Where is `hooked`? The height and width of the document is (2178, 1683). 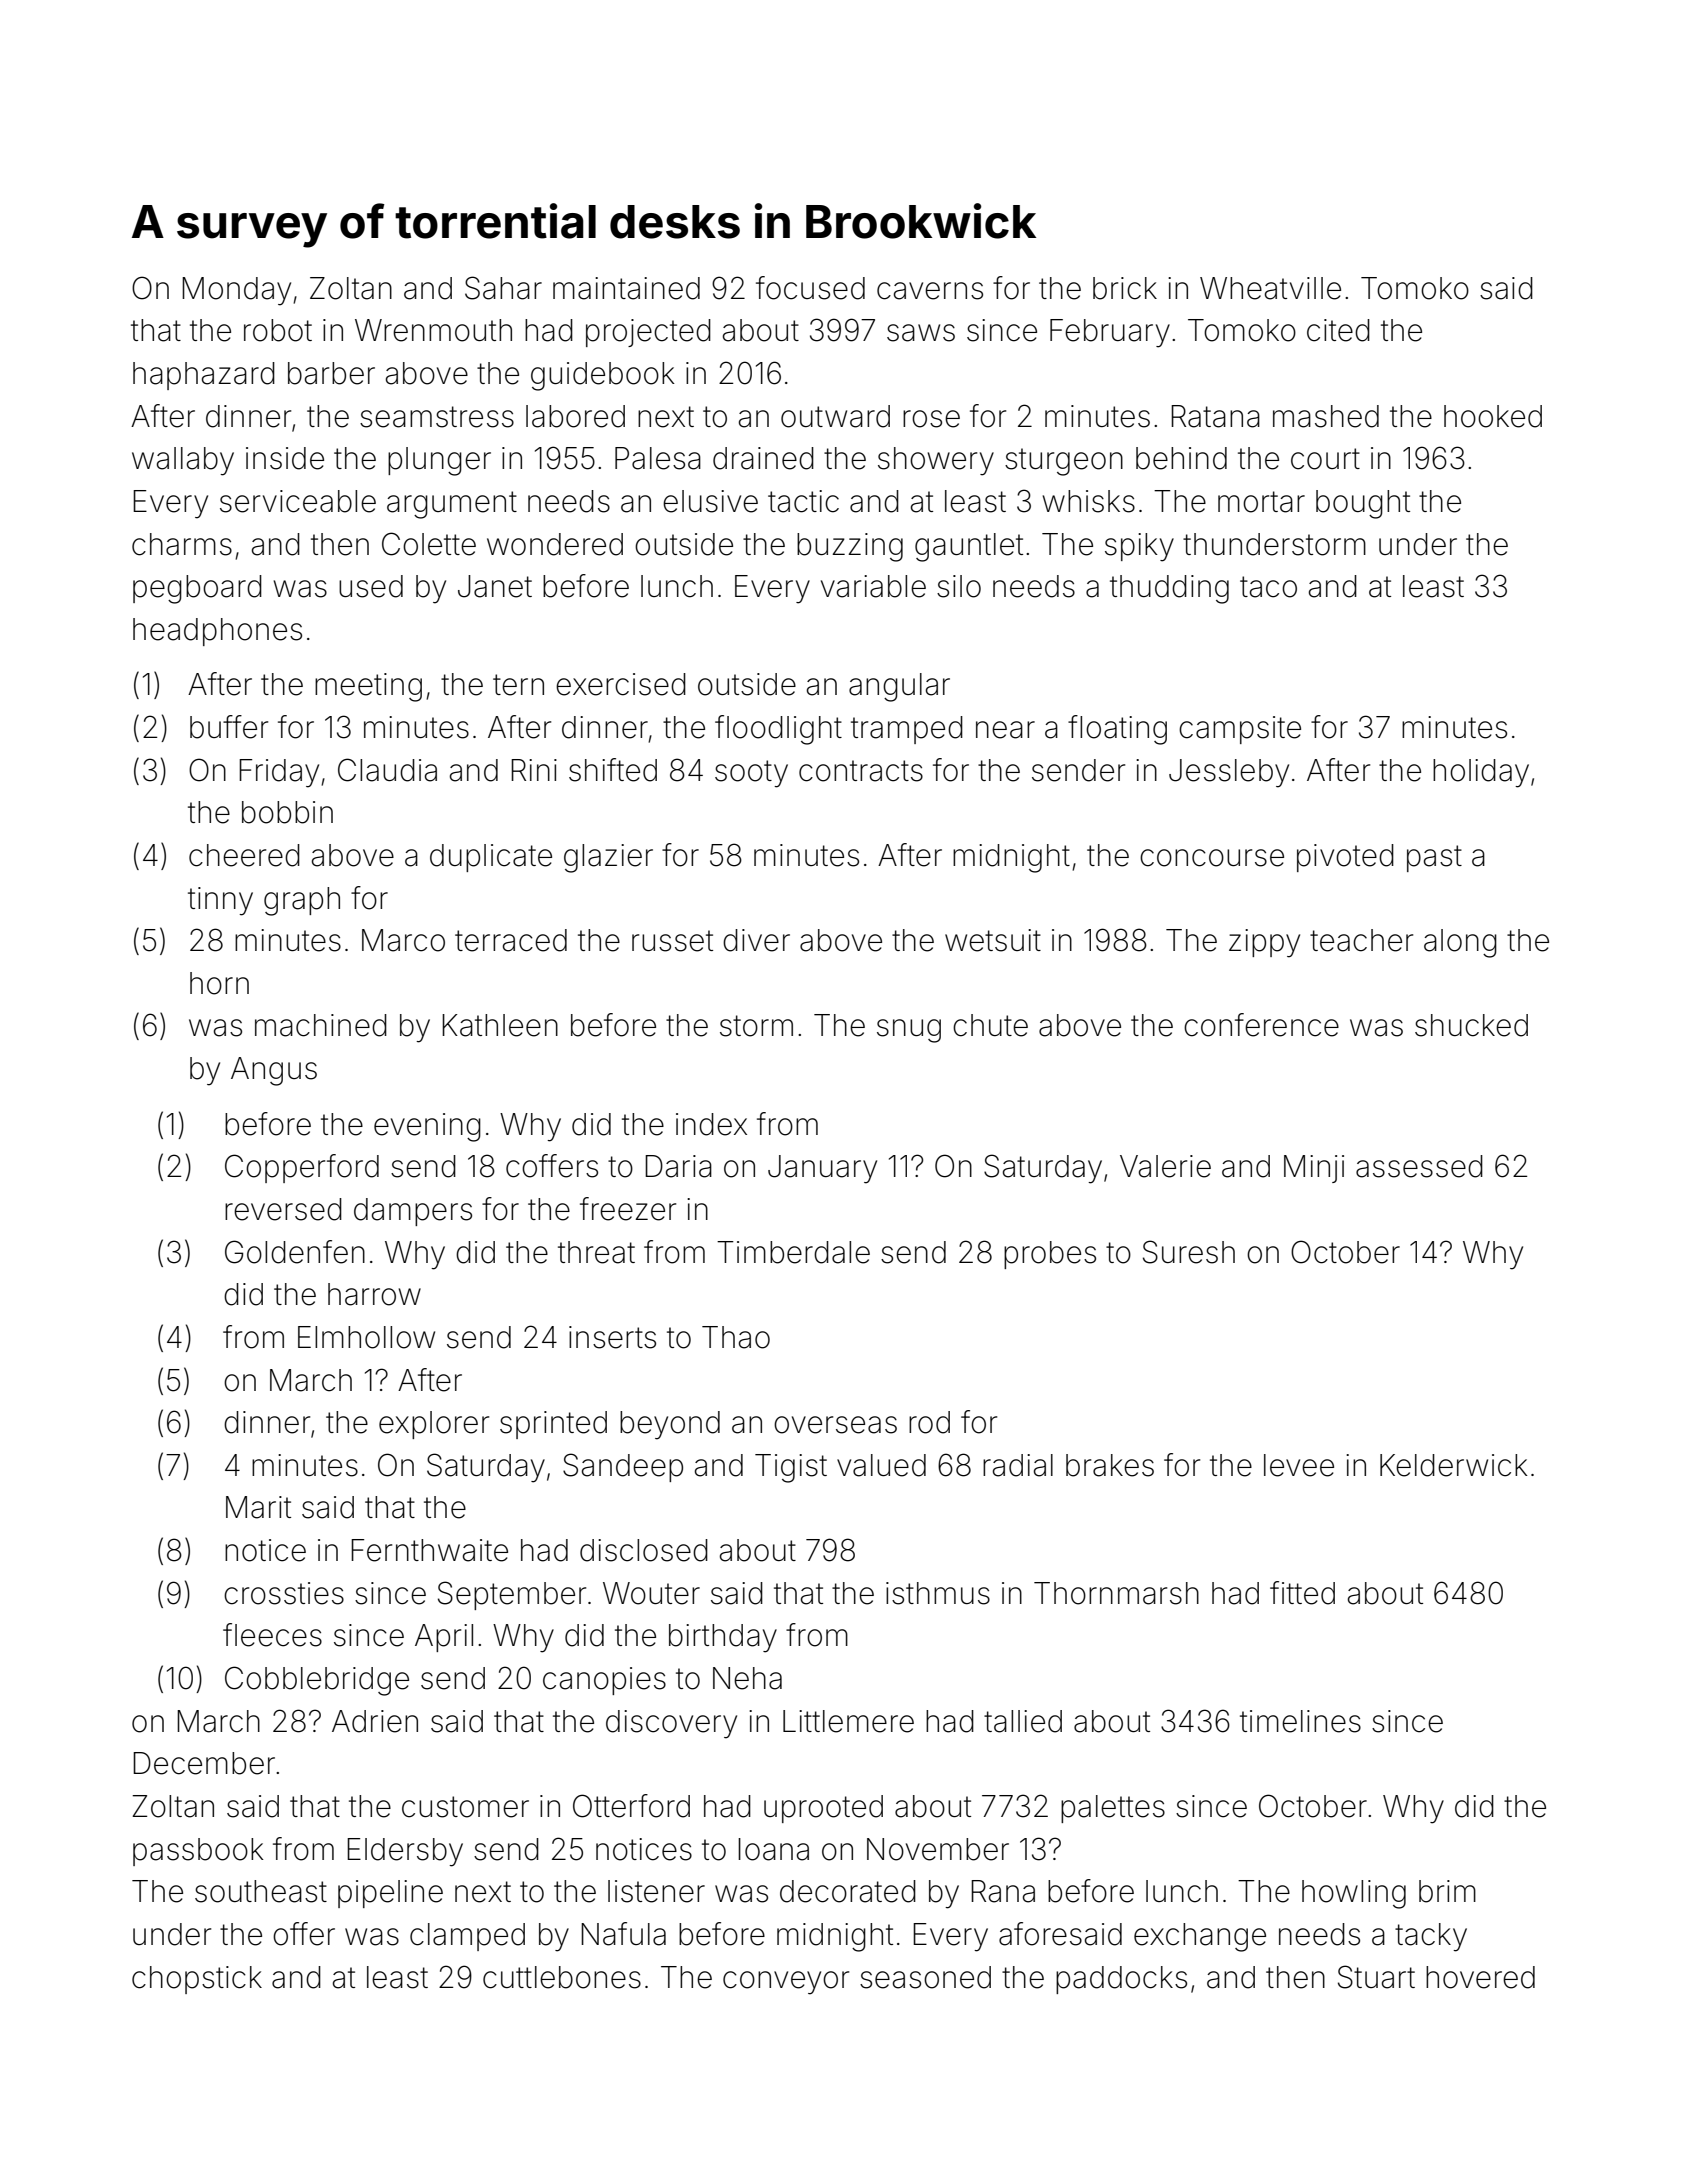 hooked is located at coordinates (1493, 416).
